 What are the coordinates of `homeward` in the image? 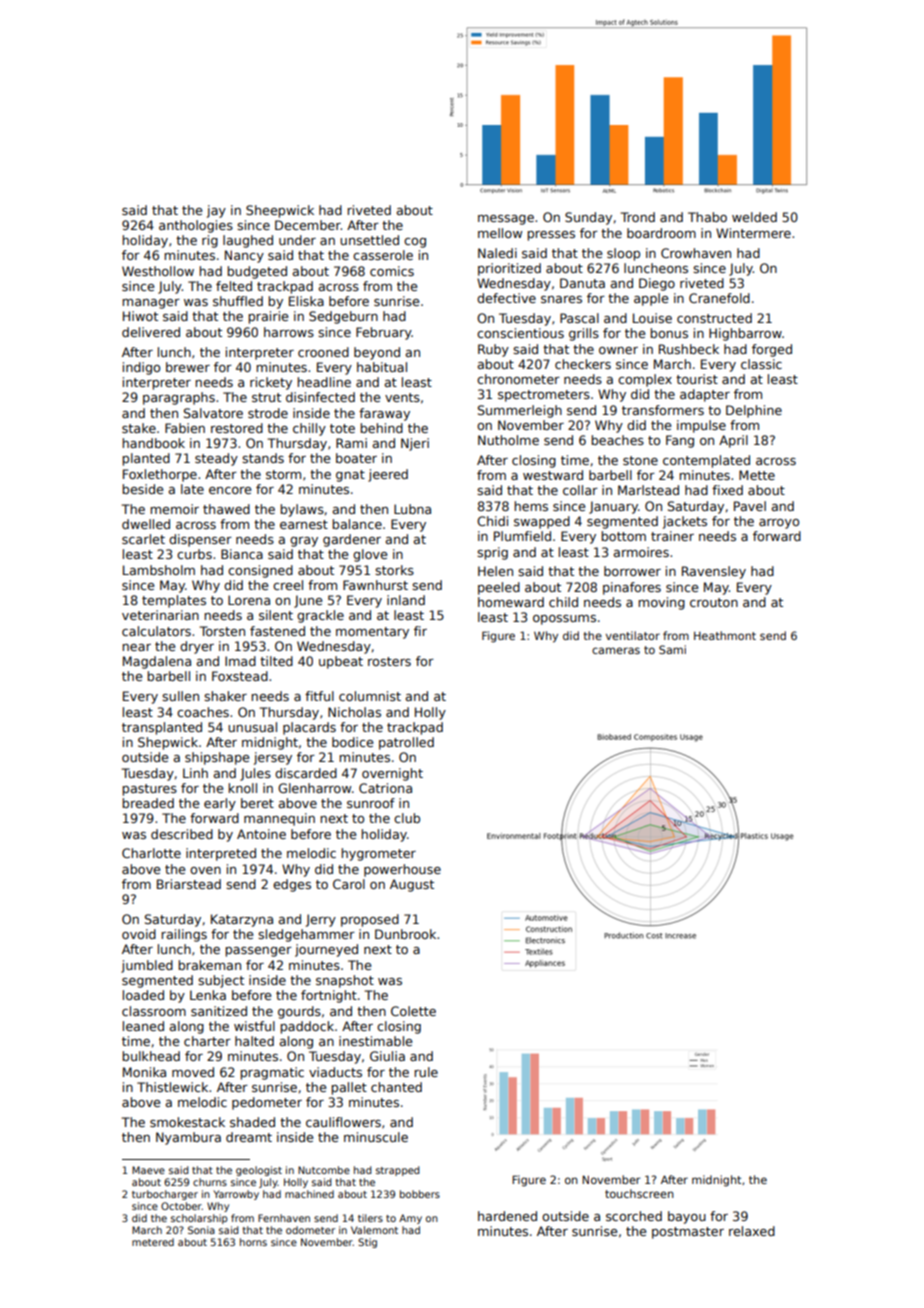 It's located at (511, 602).
